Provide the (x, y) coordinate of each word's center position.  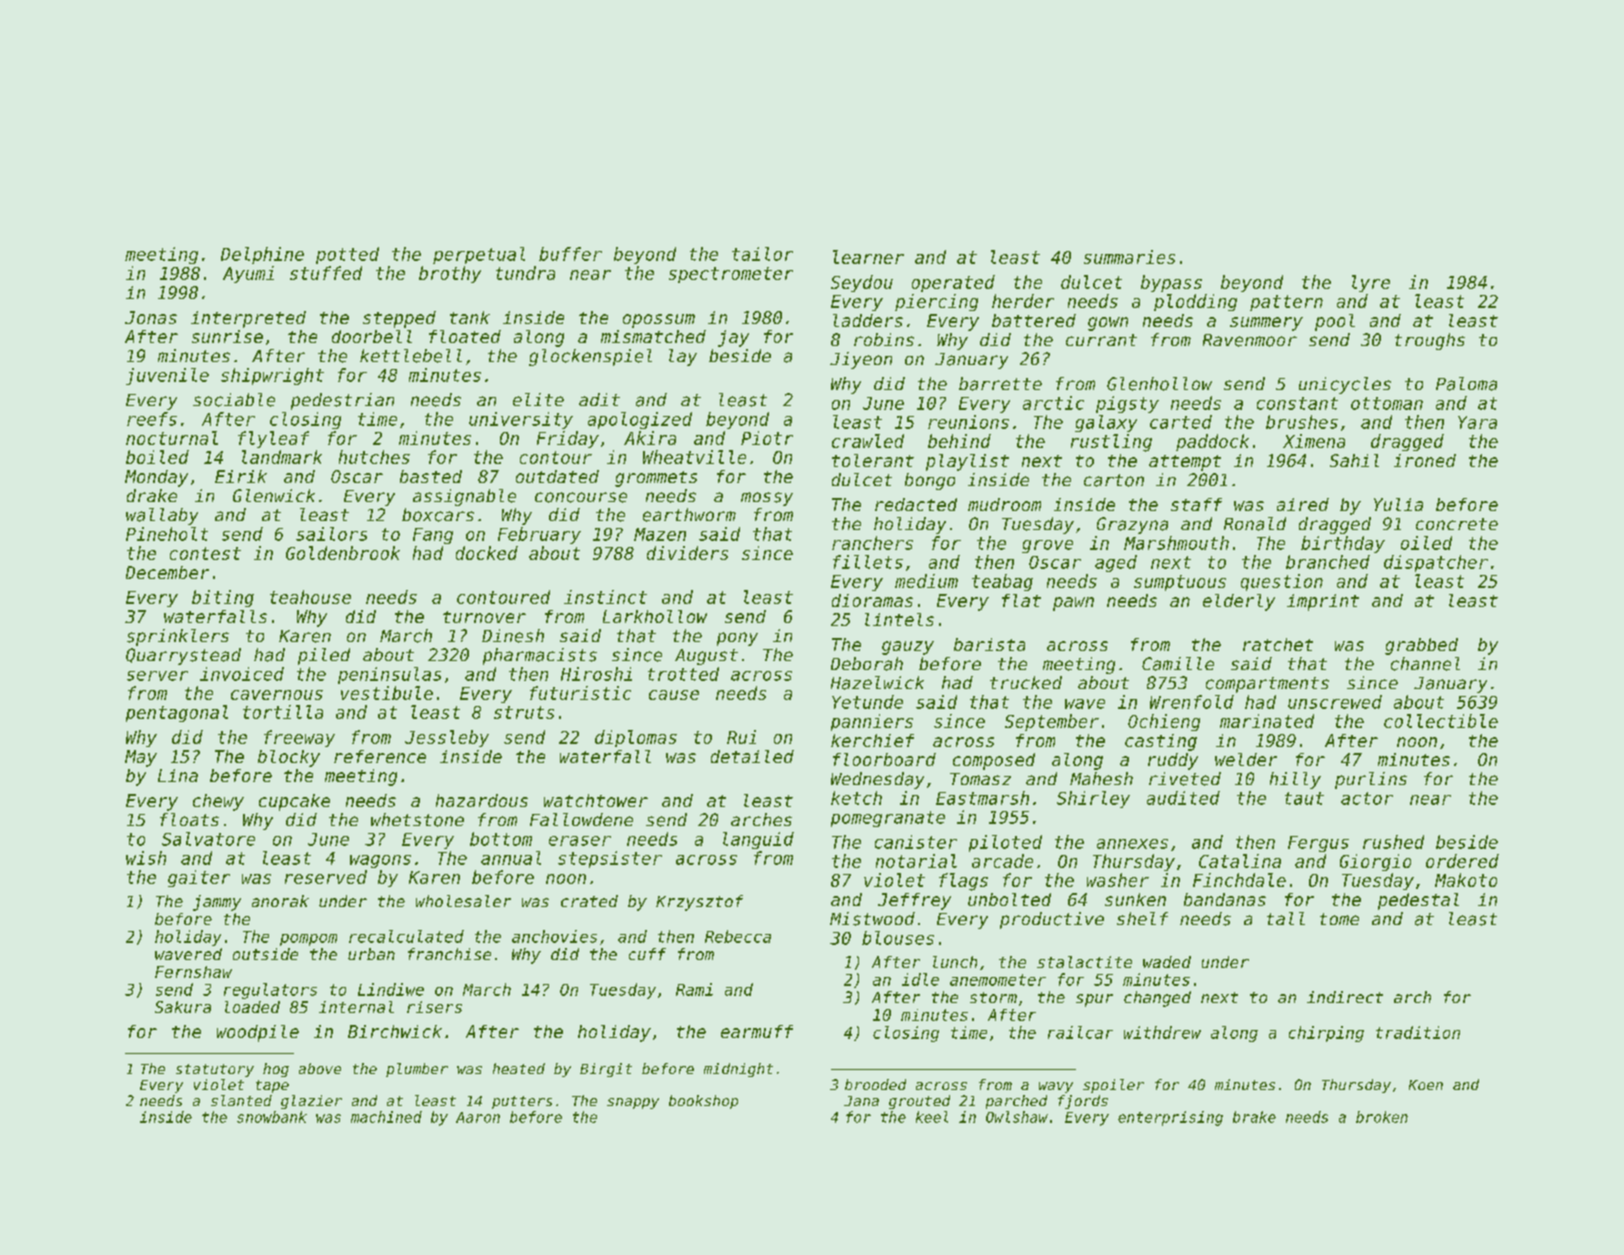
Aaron (478, 1117)
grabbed (1421, 646)
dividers (687, 553)
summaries (1129, 257)
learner (868, 257)
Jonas (151, 317)
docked (487, 553)
